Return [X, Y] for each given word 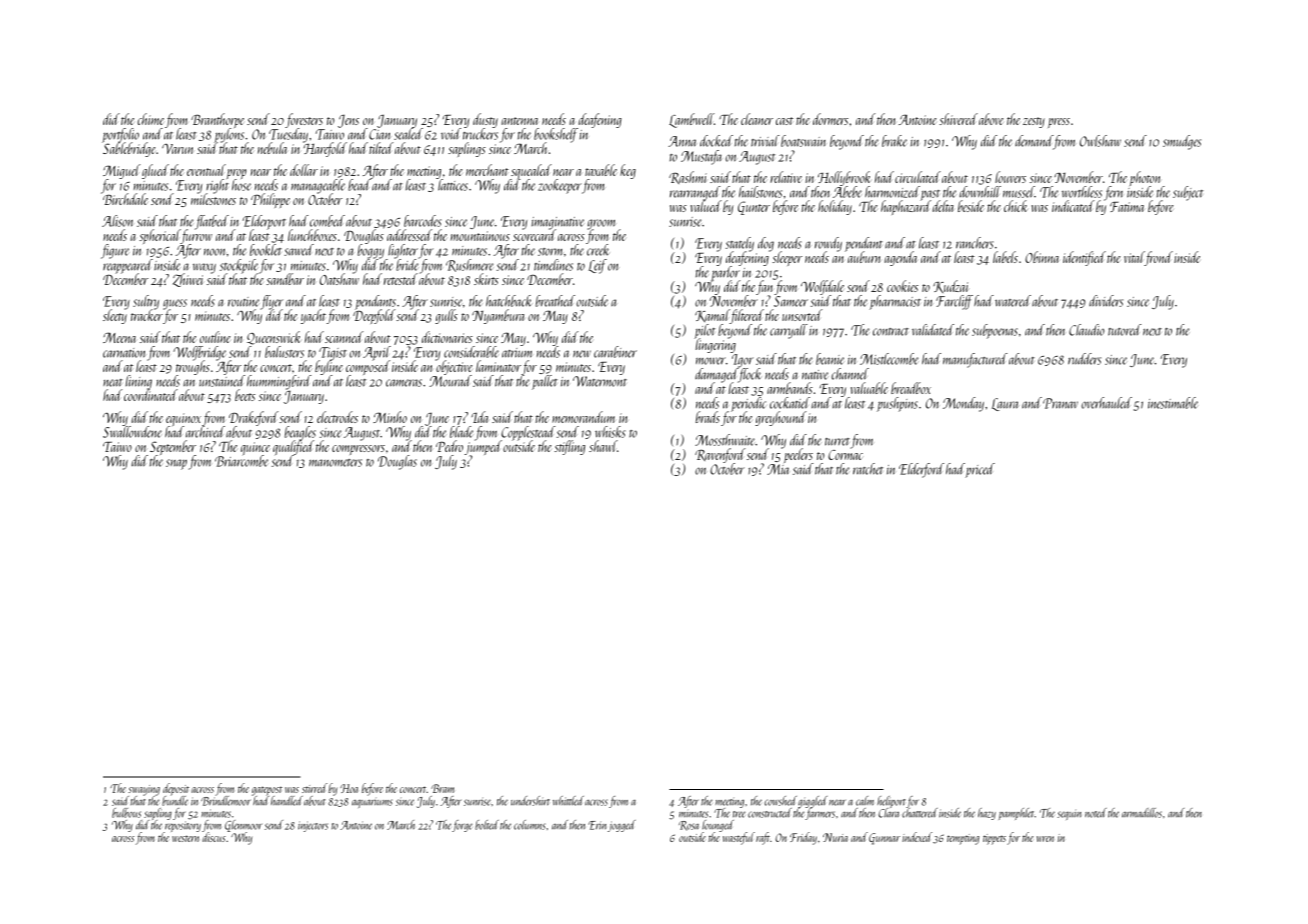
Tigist [333, 353]
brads [707, 417]
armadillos [1142, 813]
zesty [1034, 122]
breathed [555, 301]
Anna [682, 141]
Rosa [689, 826]
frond [1159, 258]
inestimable [1173, 403]
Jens [348, 121]
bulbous [126, 813]
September [173, 447]
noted [1096, 813]
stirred [314, 788]
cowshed [780, 801]
